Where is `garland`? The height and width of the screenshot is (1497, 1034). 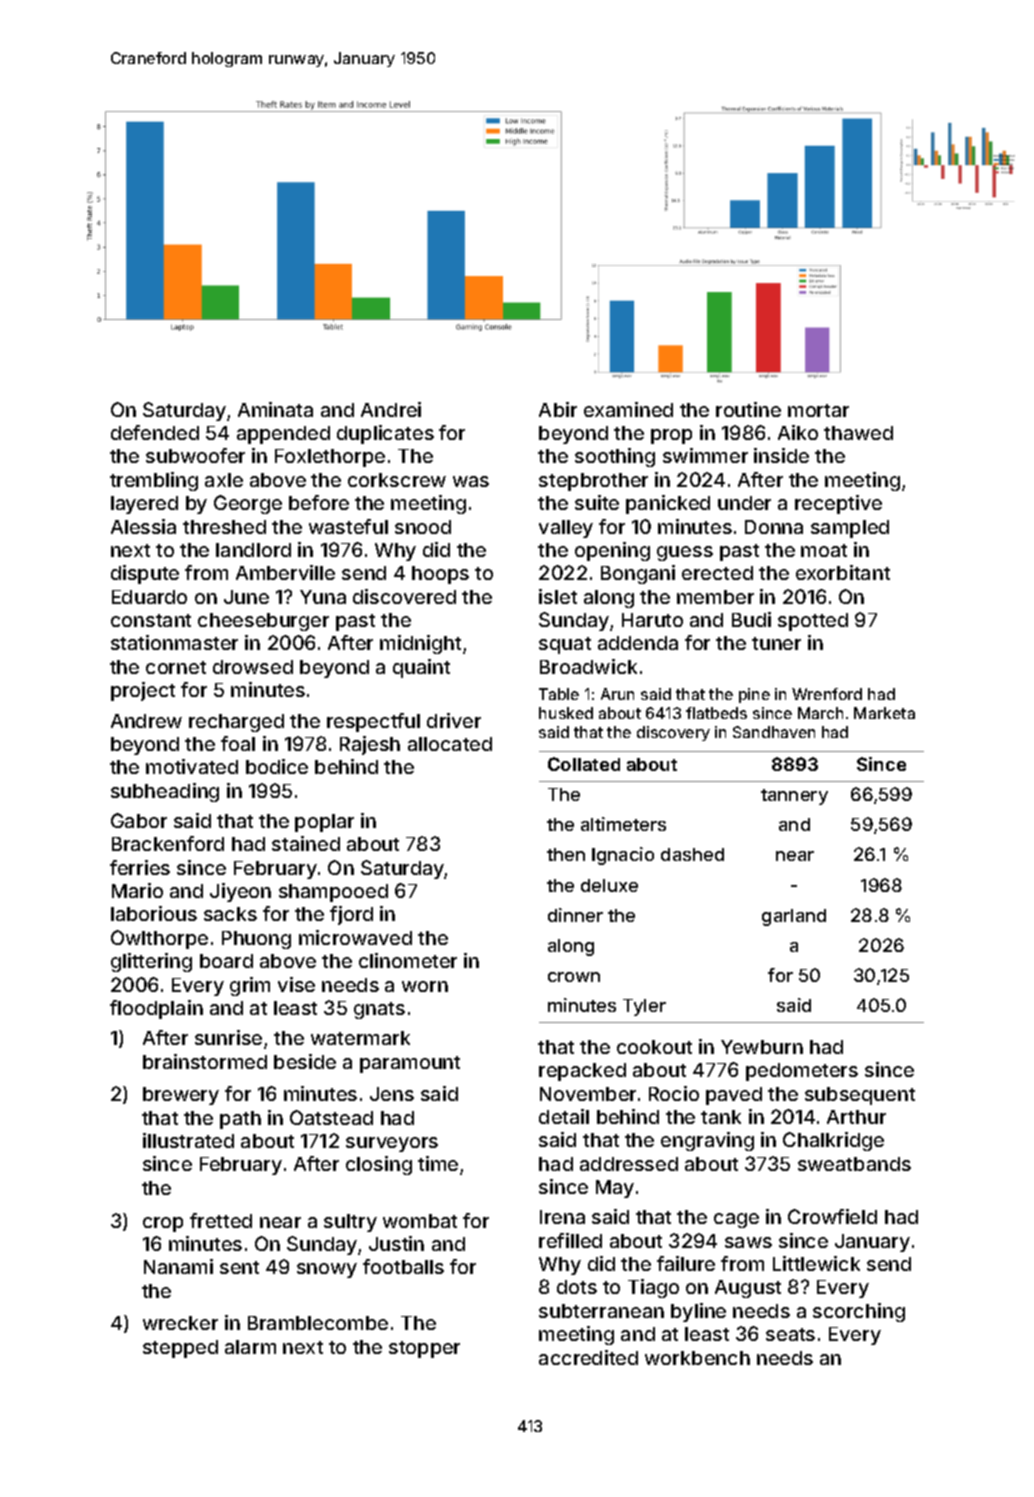
garland is located at coordinates (794, 917).
